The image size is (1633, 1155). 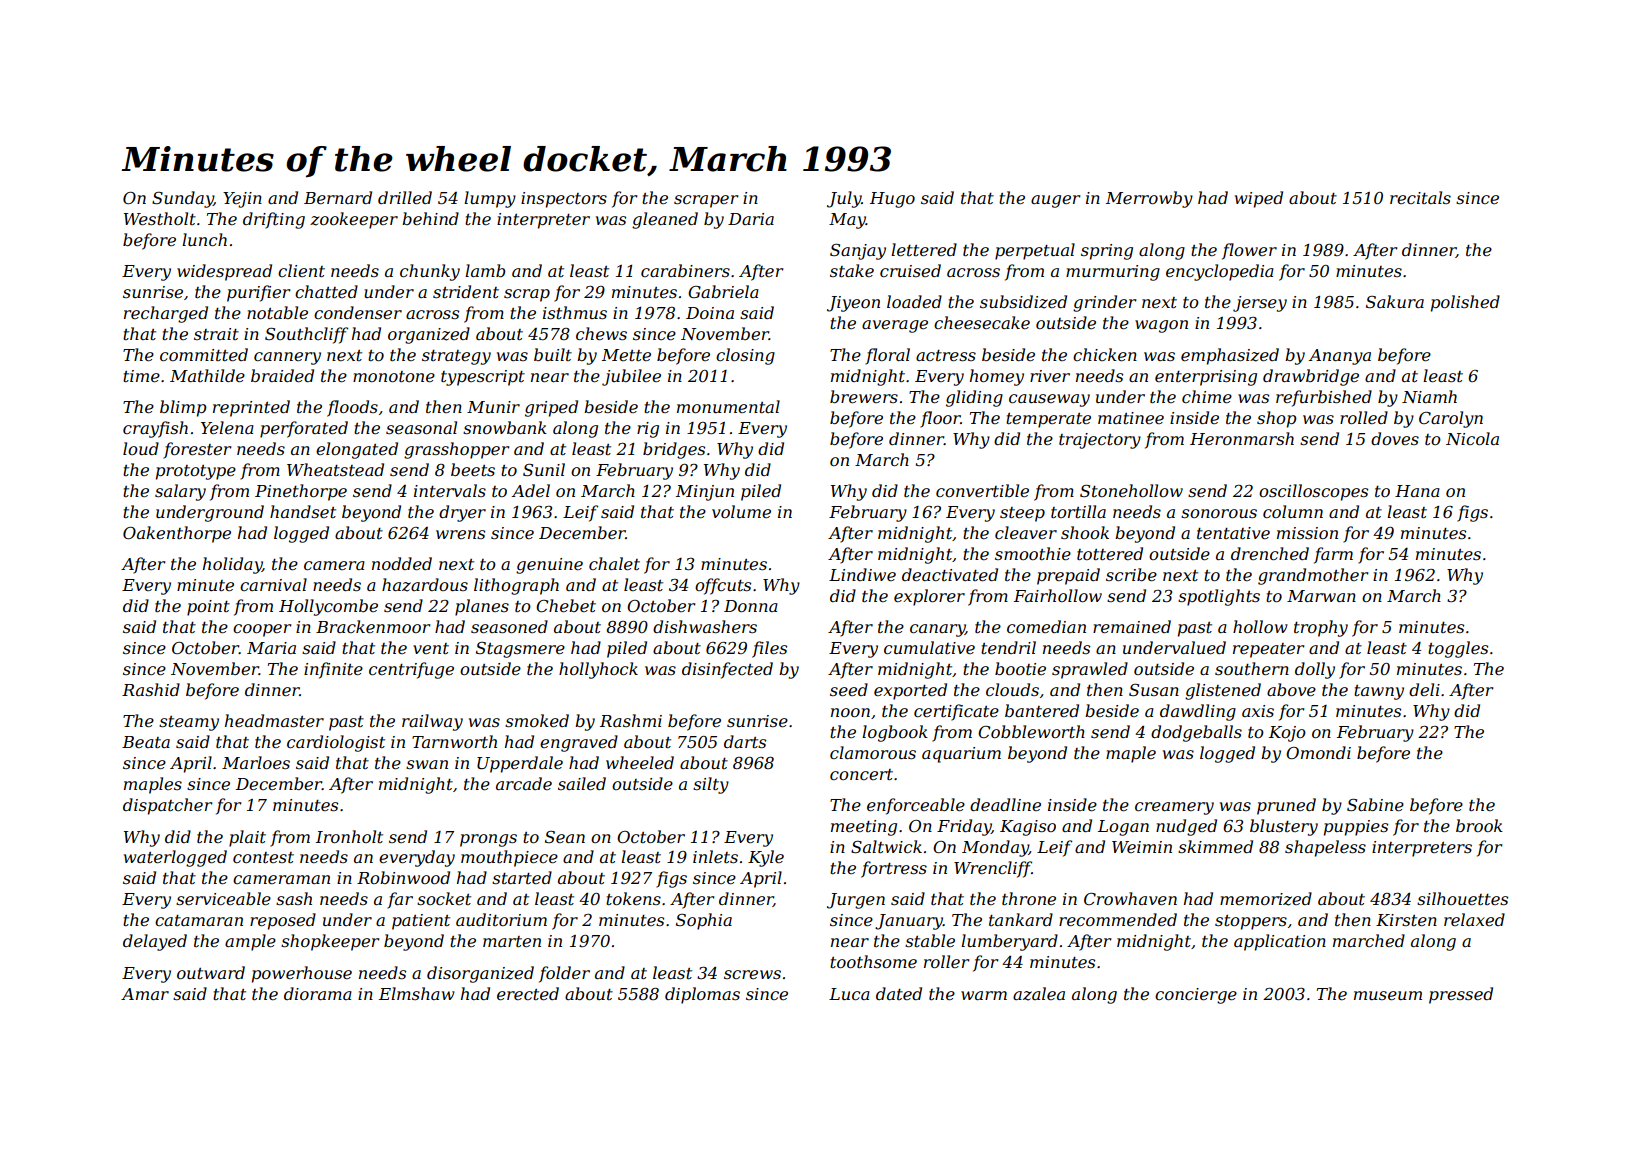 I want to click on July, so click(x=844, y=199).
